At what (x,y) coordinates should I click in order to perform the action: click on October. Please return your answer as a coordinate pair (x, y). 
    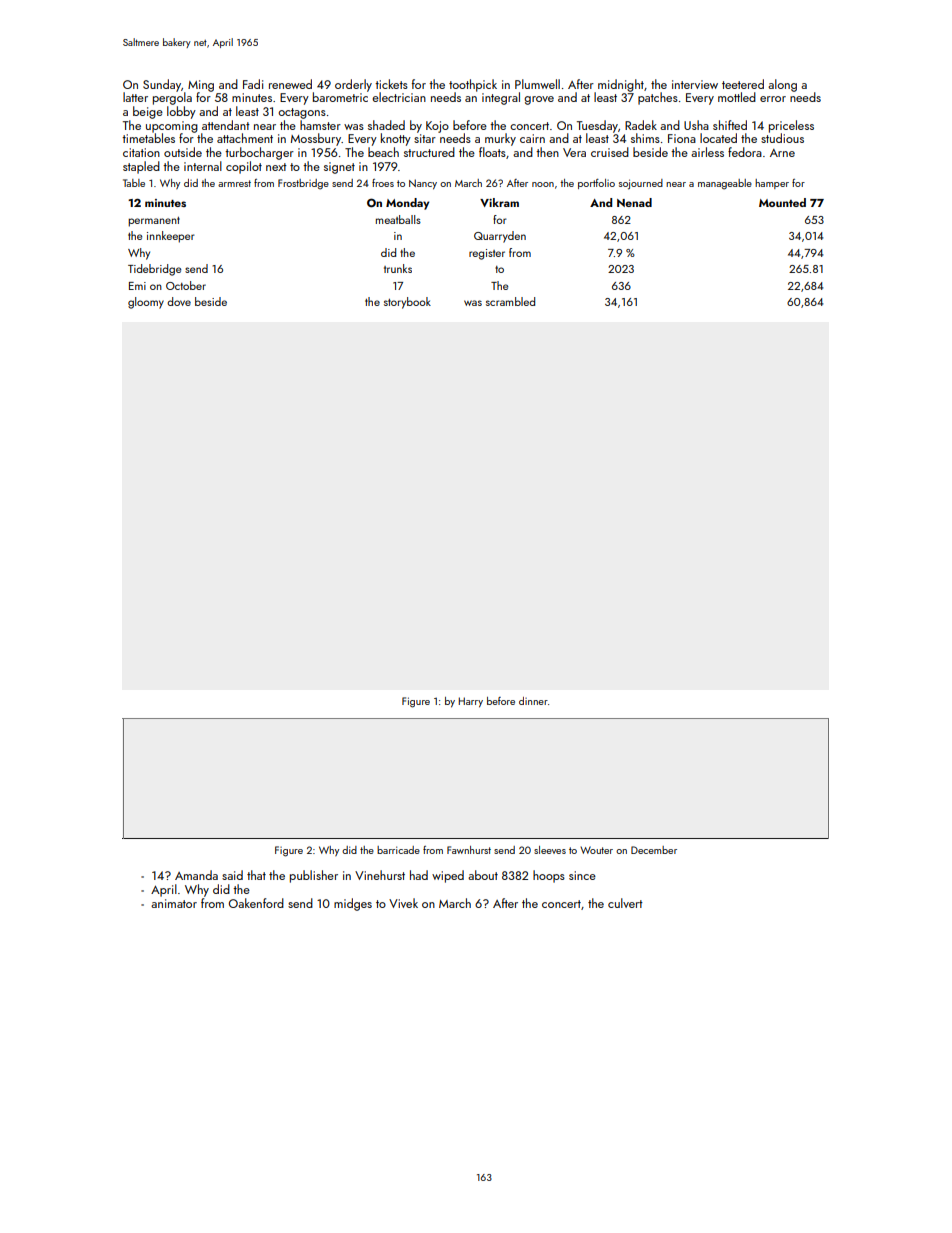
    Looking at the image, I should click on (186, 285).
